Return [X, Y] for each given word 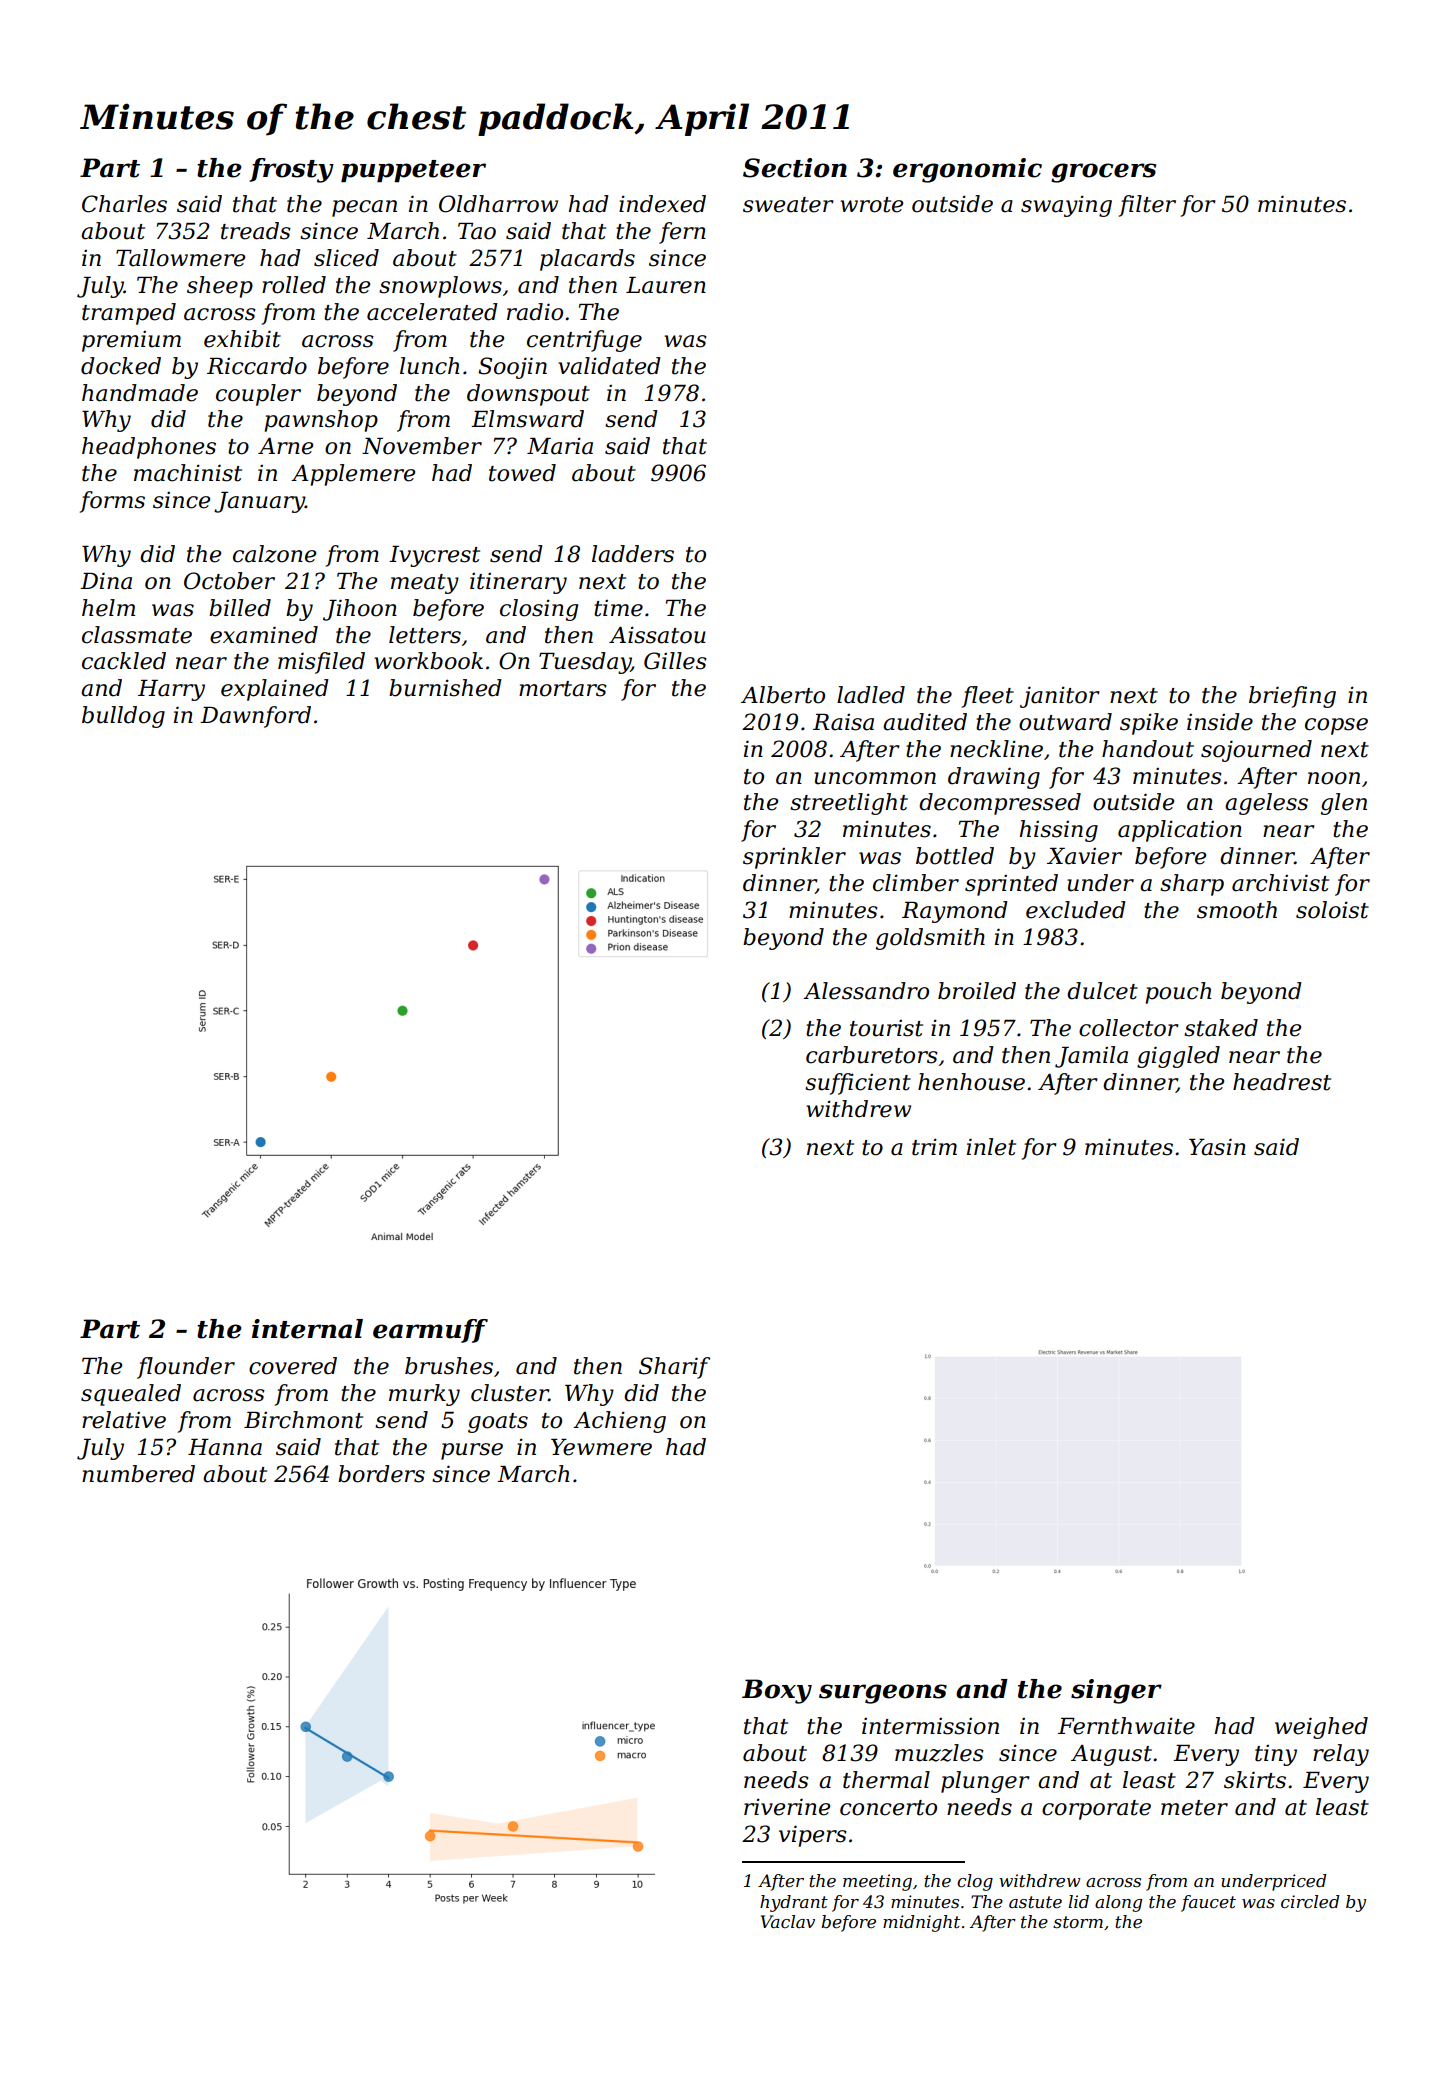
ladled [871, 695]
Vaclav [788, 1921]
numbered [138, 1474]
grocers [1103, 173]
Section [795, 168]
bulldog [123, 717]
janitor [1060, 697]
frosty [291, 170]
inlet [991, 1147]
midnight [921, 1923]
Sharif [674, 1368]
